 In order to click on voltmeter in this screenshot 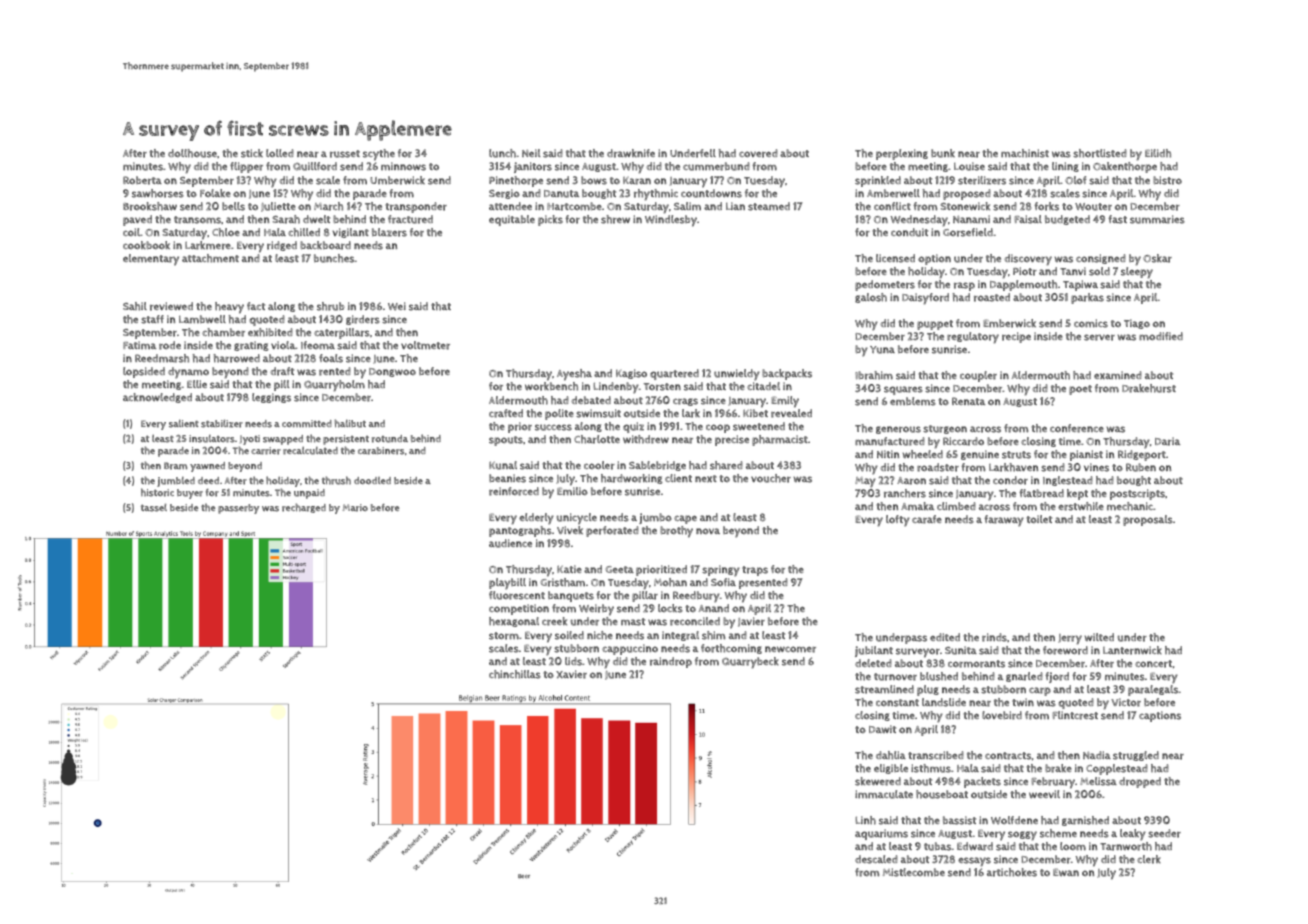, I will do `click(425, 345)`.
